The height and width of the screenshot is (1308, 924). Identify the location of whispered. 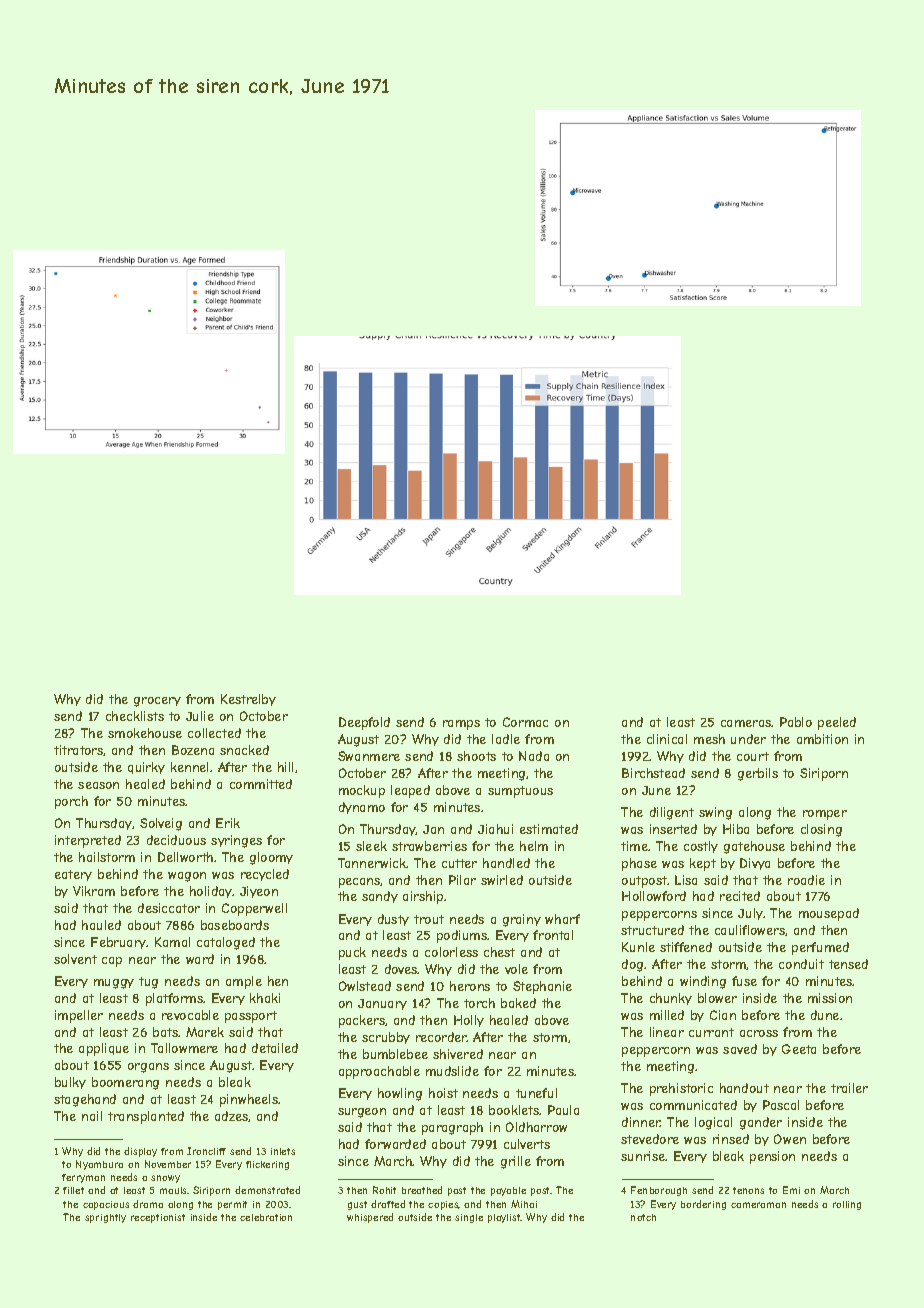
(370, 1218).
